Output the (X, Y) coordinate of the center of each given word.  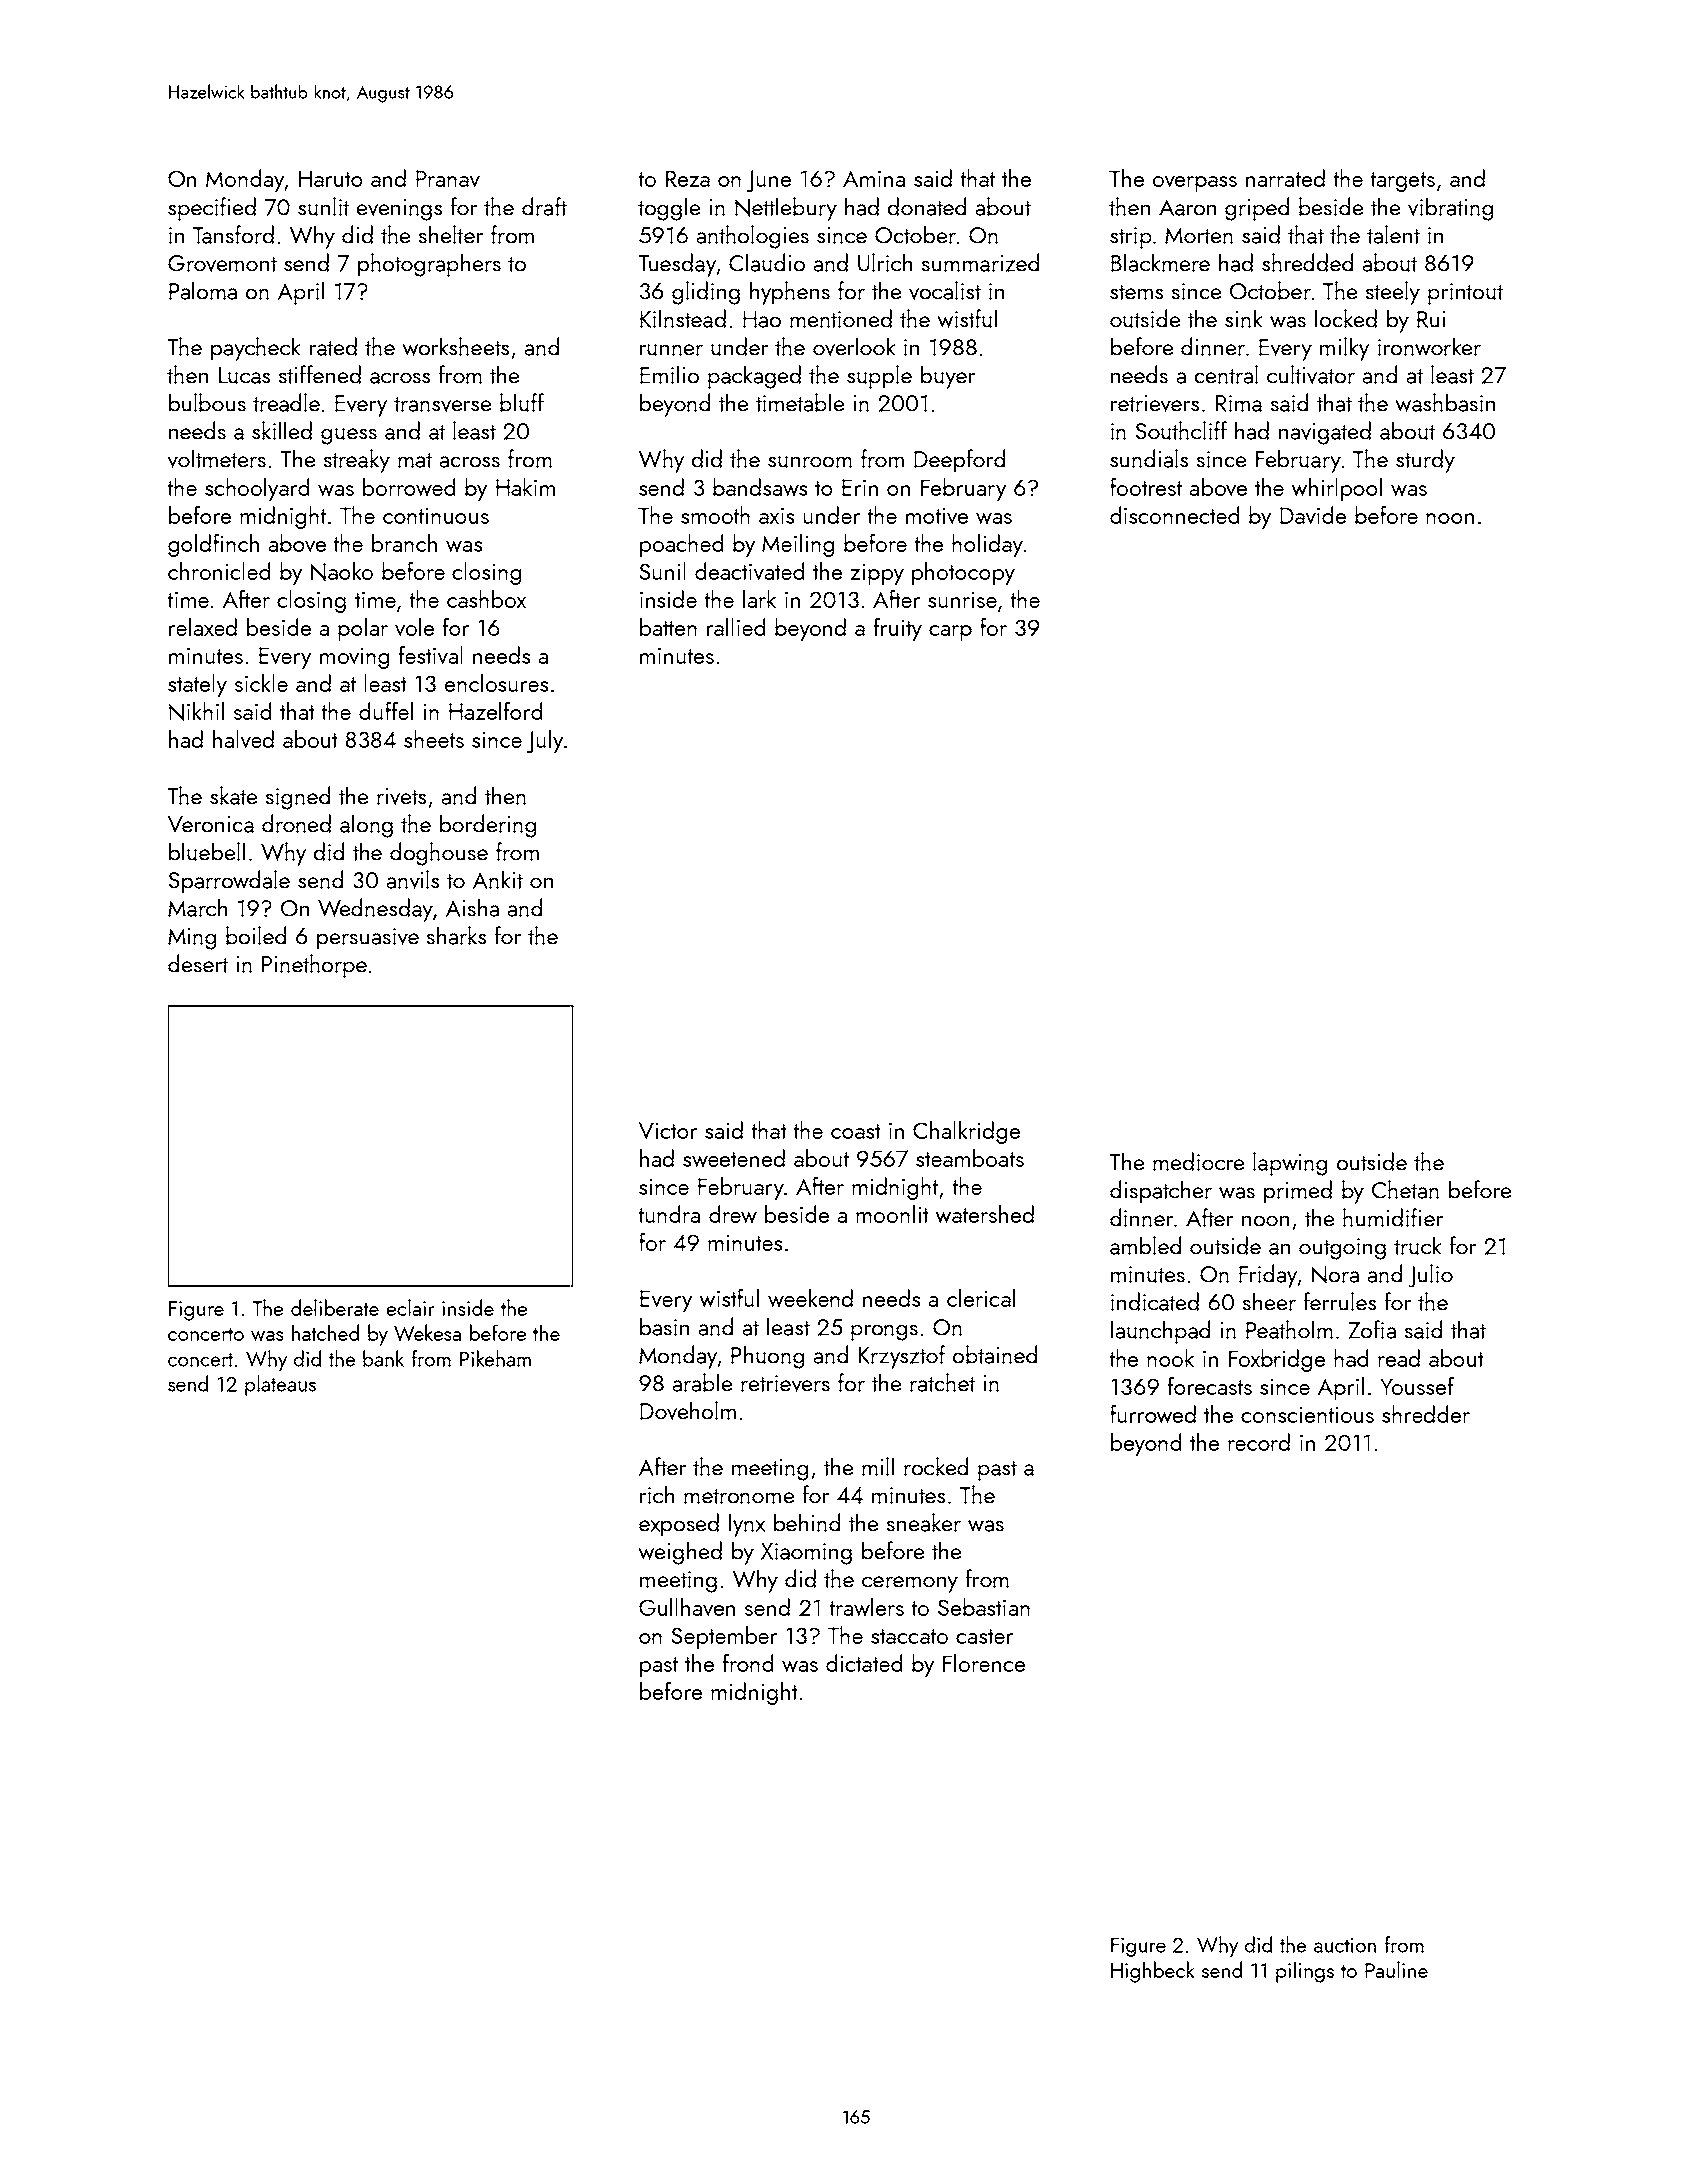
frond (748, 1662)
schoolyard (257, 489)
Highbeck (1153, 1972)
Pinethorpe (314, 966)
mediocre (1198, 1161)
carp (950, 633)
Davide (1313, 515)
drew (733, 1214)
